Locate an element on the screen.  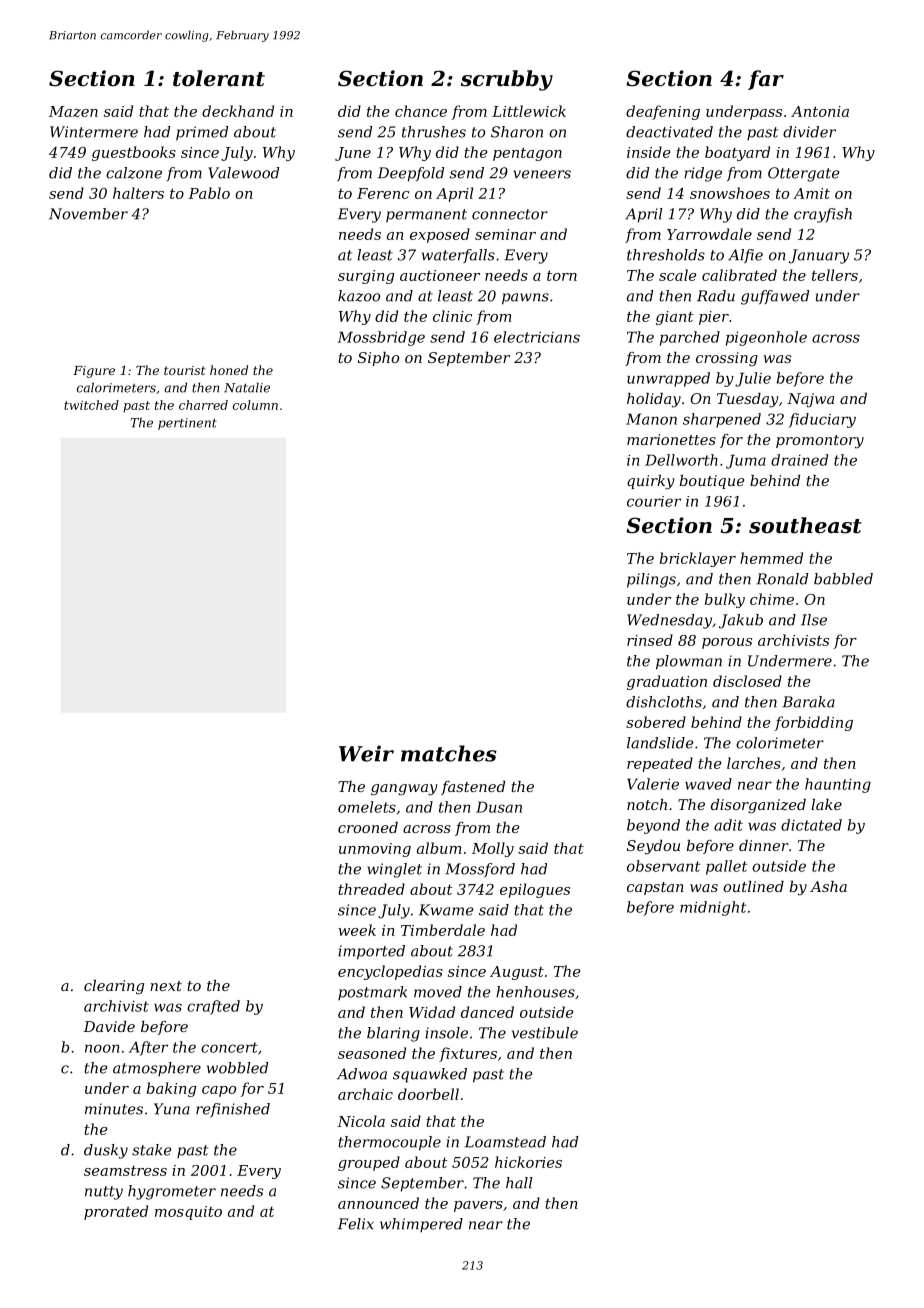
Julie is located at coordinates (753, 379).
